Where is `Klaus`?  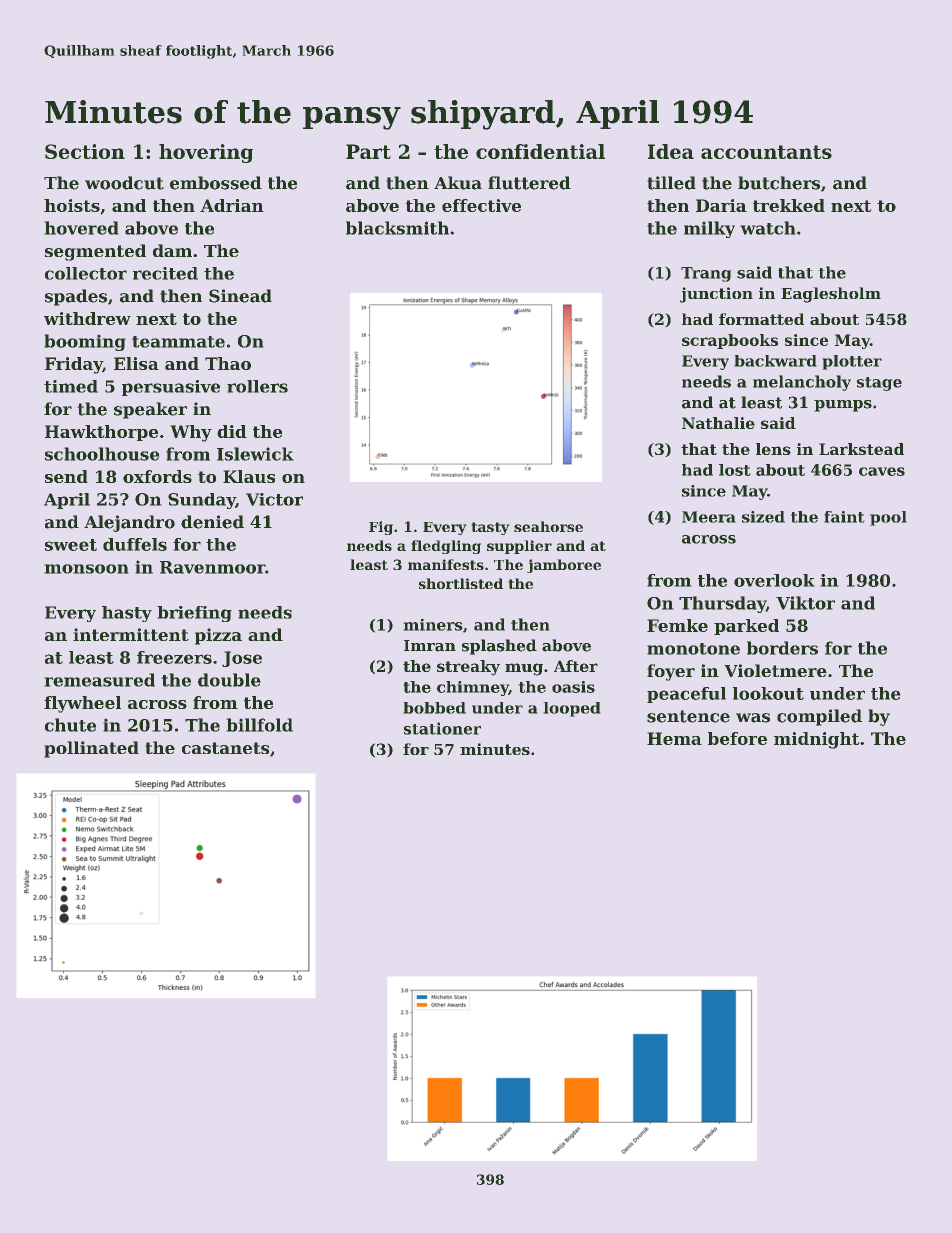
Klaus is located at coordinates (249, 476).
